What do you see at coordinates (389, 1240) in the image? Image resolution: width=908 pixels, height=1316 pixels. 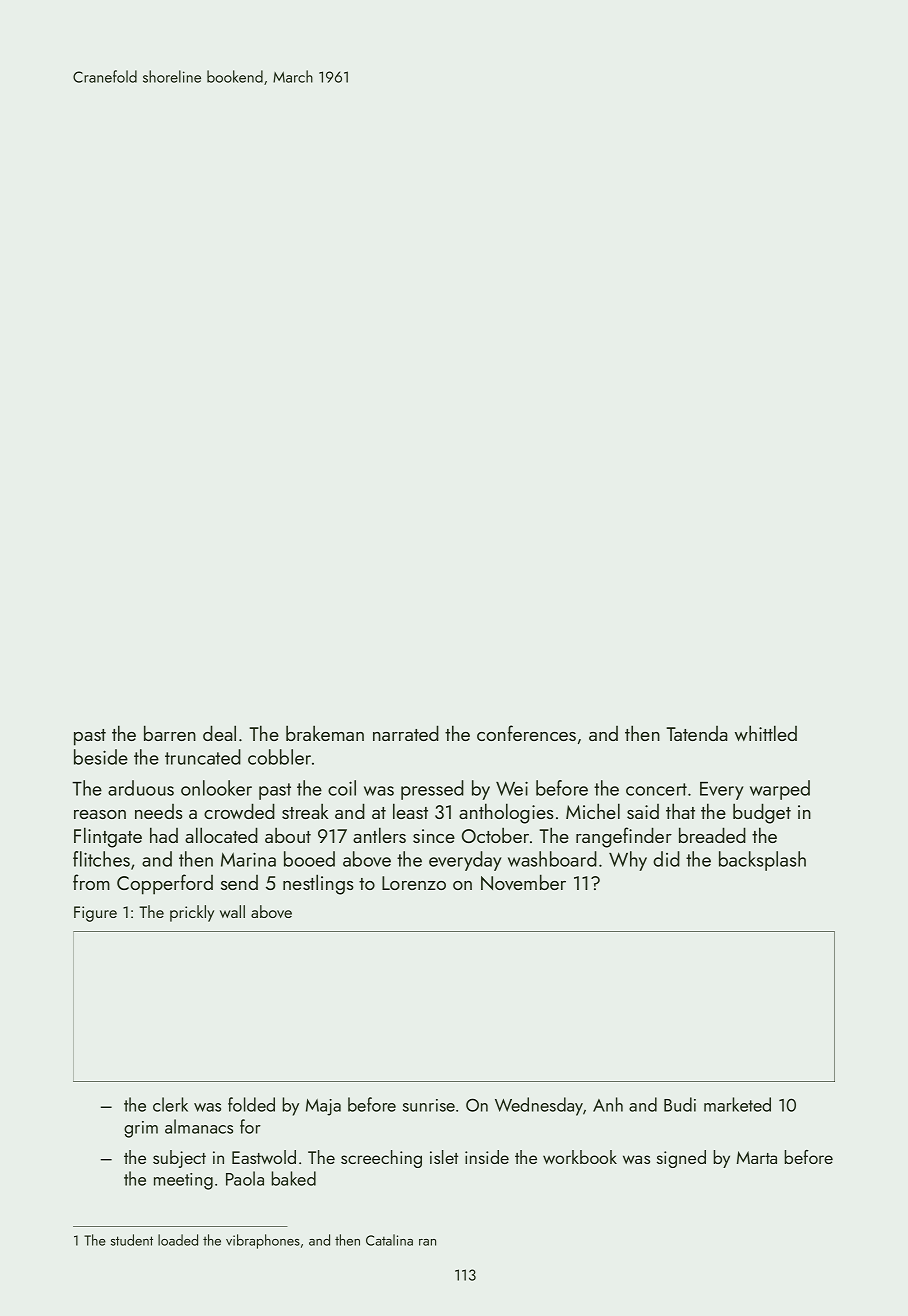 I see `Catalina` at bounding box center [389, 1240].
